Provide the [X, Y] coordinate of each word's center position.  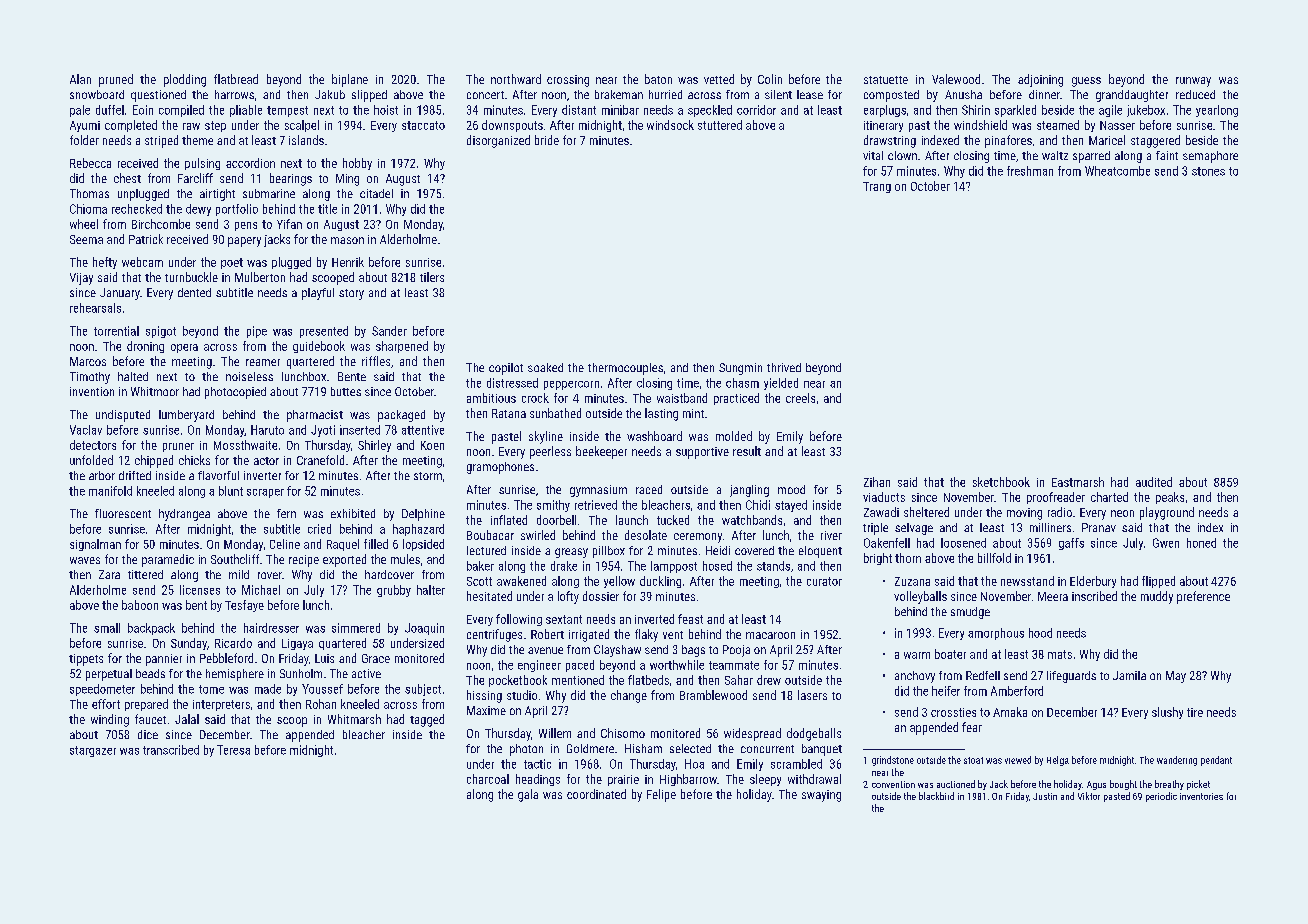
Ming [347, 180]
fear [972, 727]
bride [547, 140]
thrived [784, 367]
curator [824, 581]
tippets [86, 660]
